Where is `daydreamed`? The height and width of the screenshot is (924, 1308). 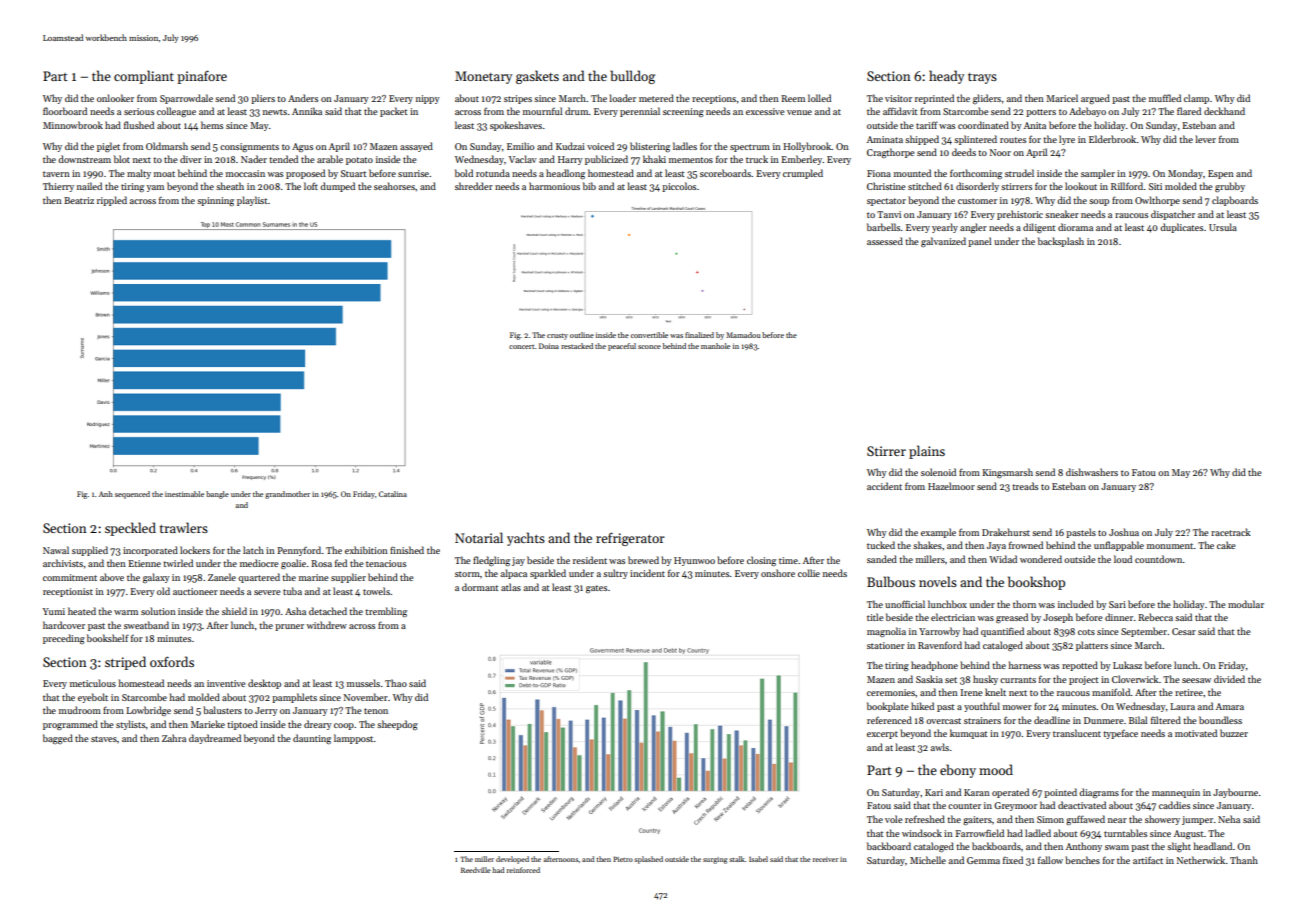 daydreamed is located at coordinates (215, 739).
